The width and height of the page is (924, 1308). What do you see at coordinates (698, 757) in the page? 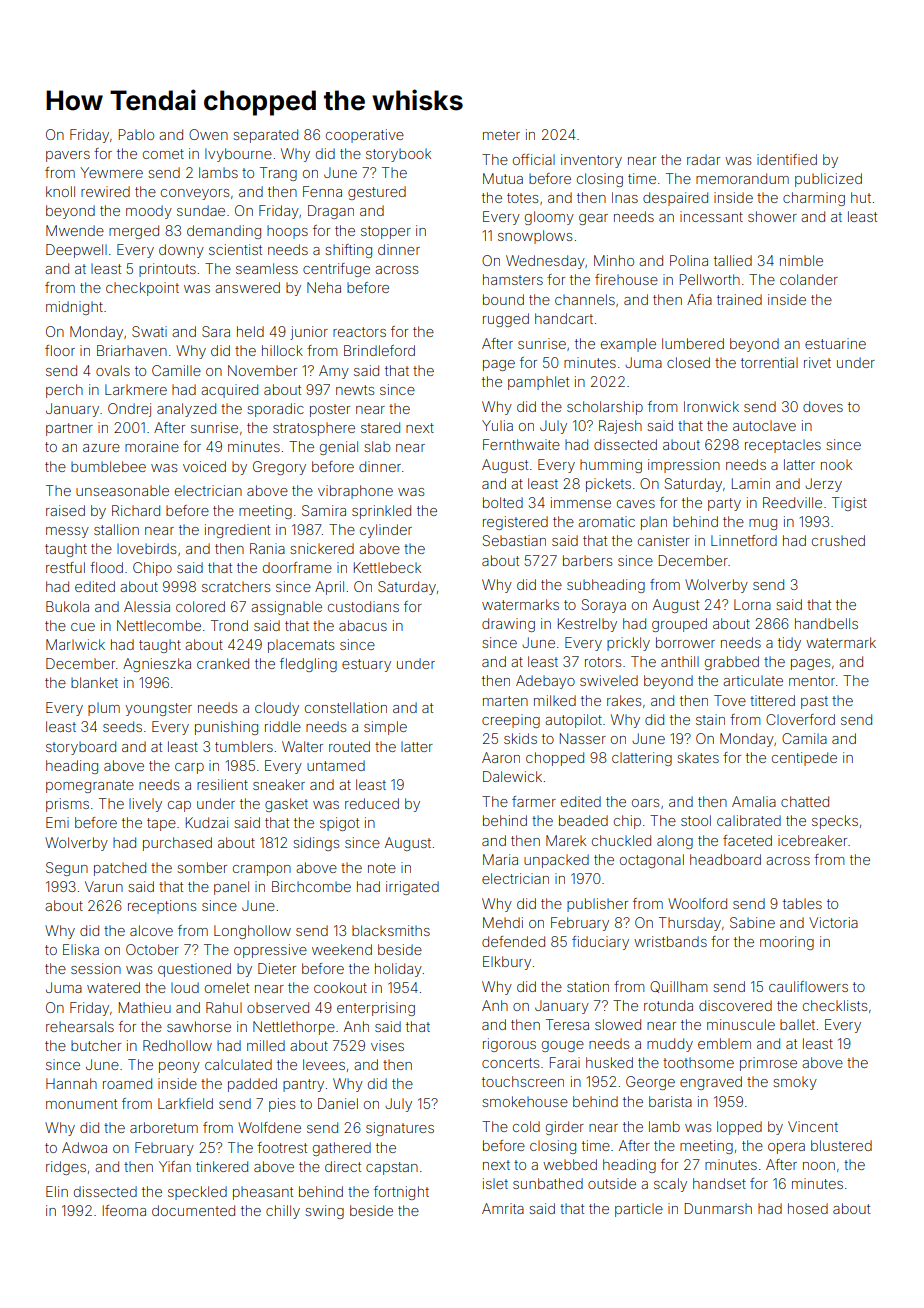
I see `skates` at bounding box center [698, 757].
